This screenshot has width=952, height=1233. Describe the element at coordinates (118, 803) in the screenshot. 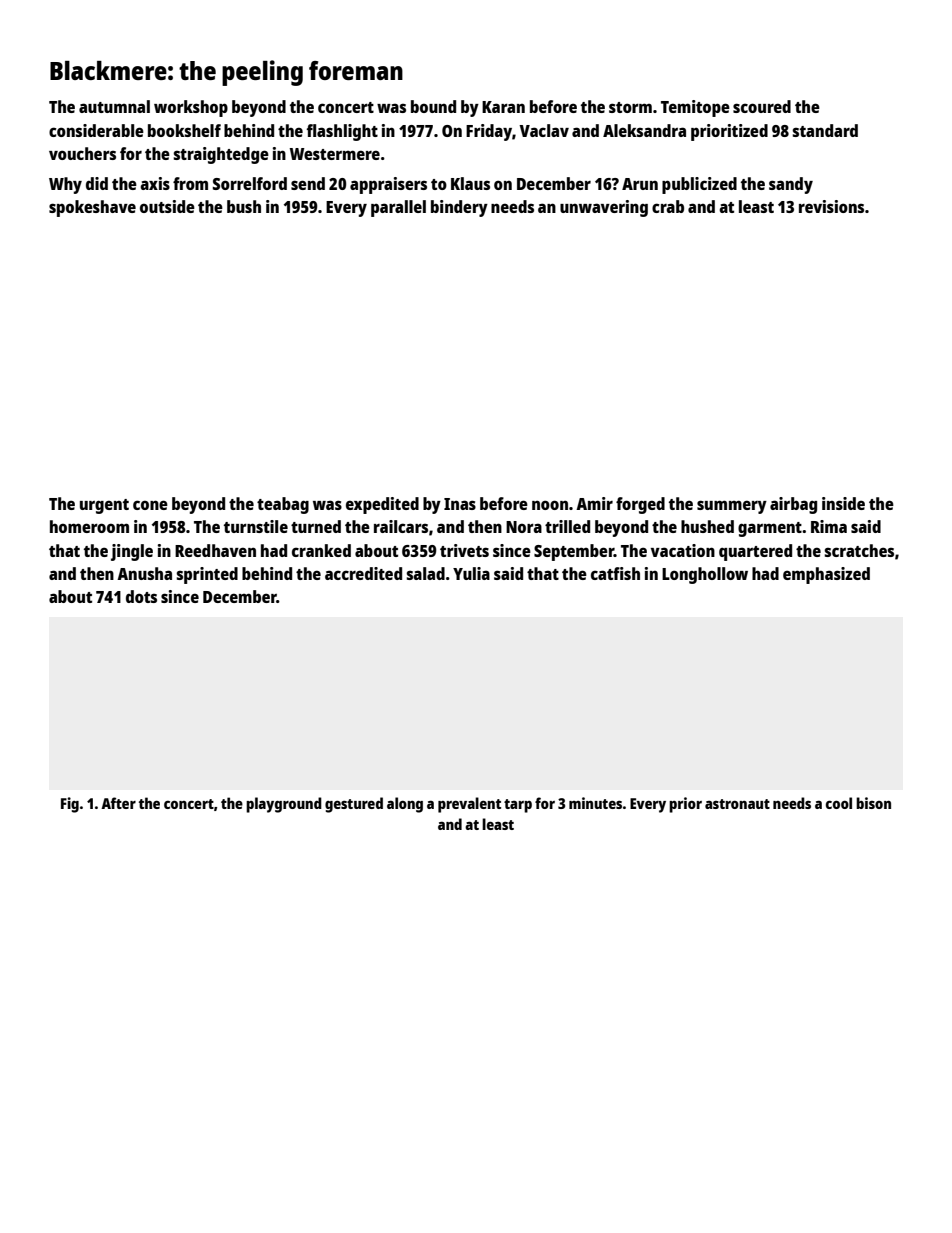

I see `After` at that location.
